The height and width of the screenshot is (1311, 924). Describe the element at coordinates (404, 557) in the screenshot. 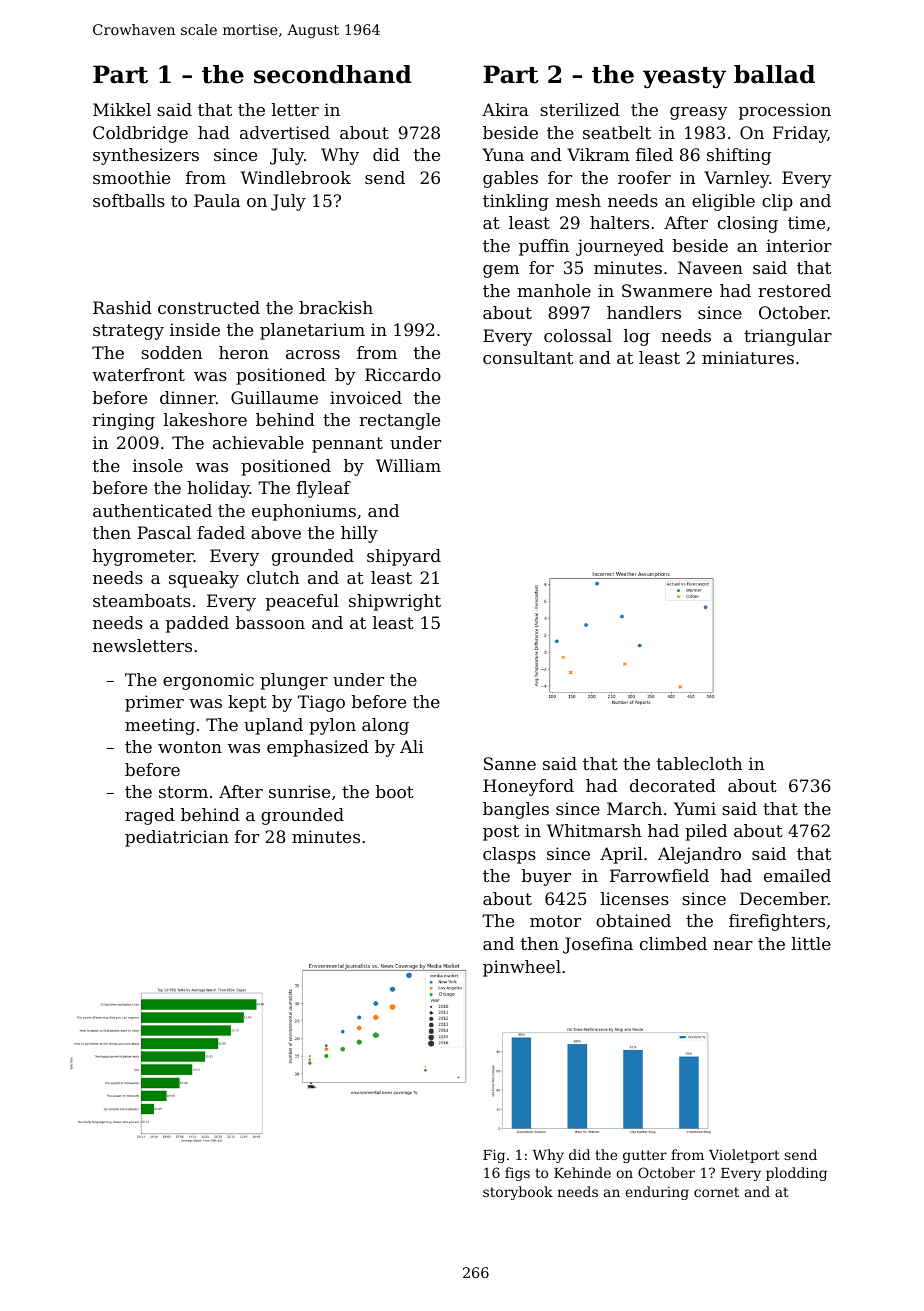

I see `shipyard` at that location.
